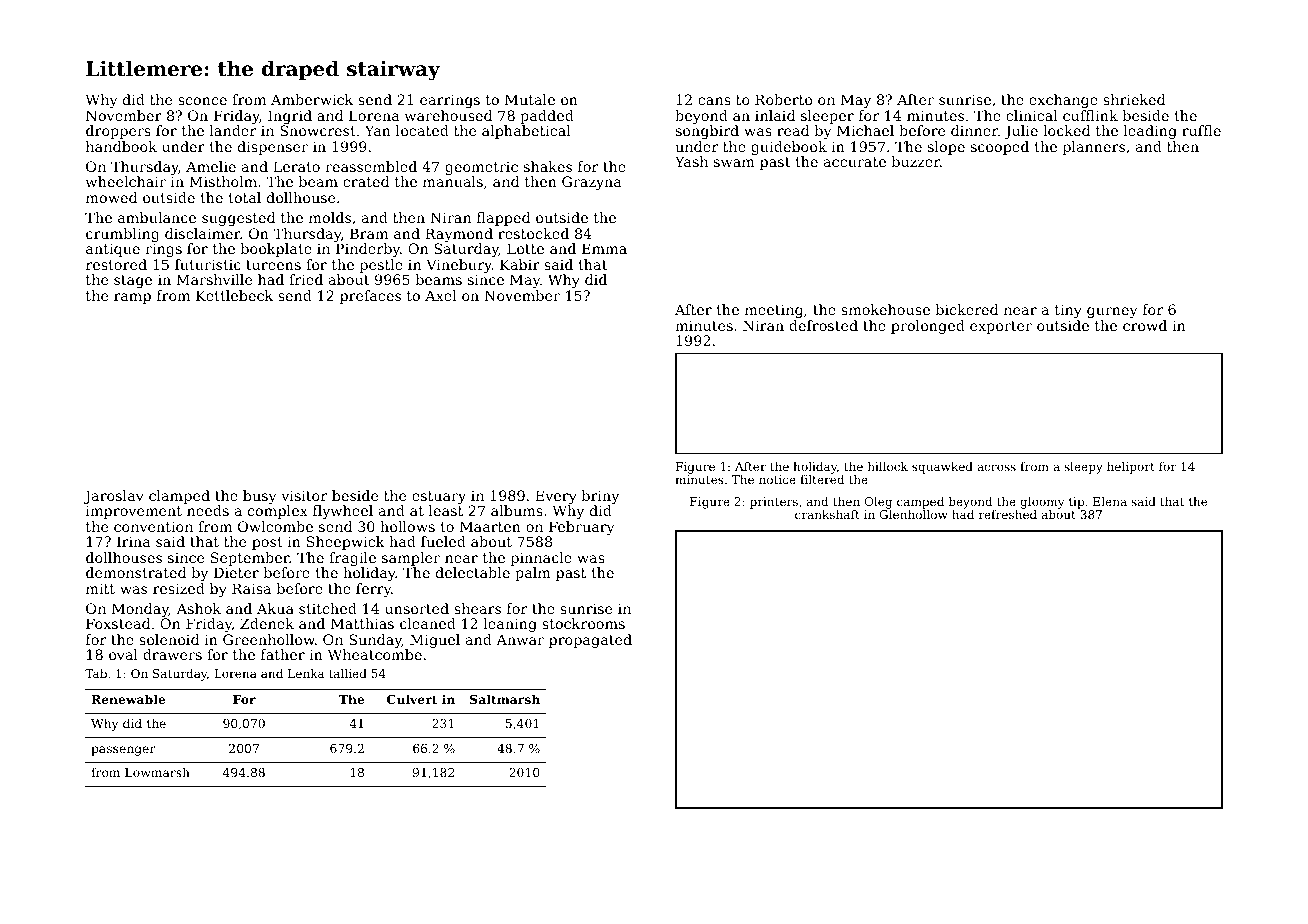  What do you see at coordinates (1094, 148) in the page?
I see `planners` at bounding box center [1094, 148].
